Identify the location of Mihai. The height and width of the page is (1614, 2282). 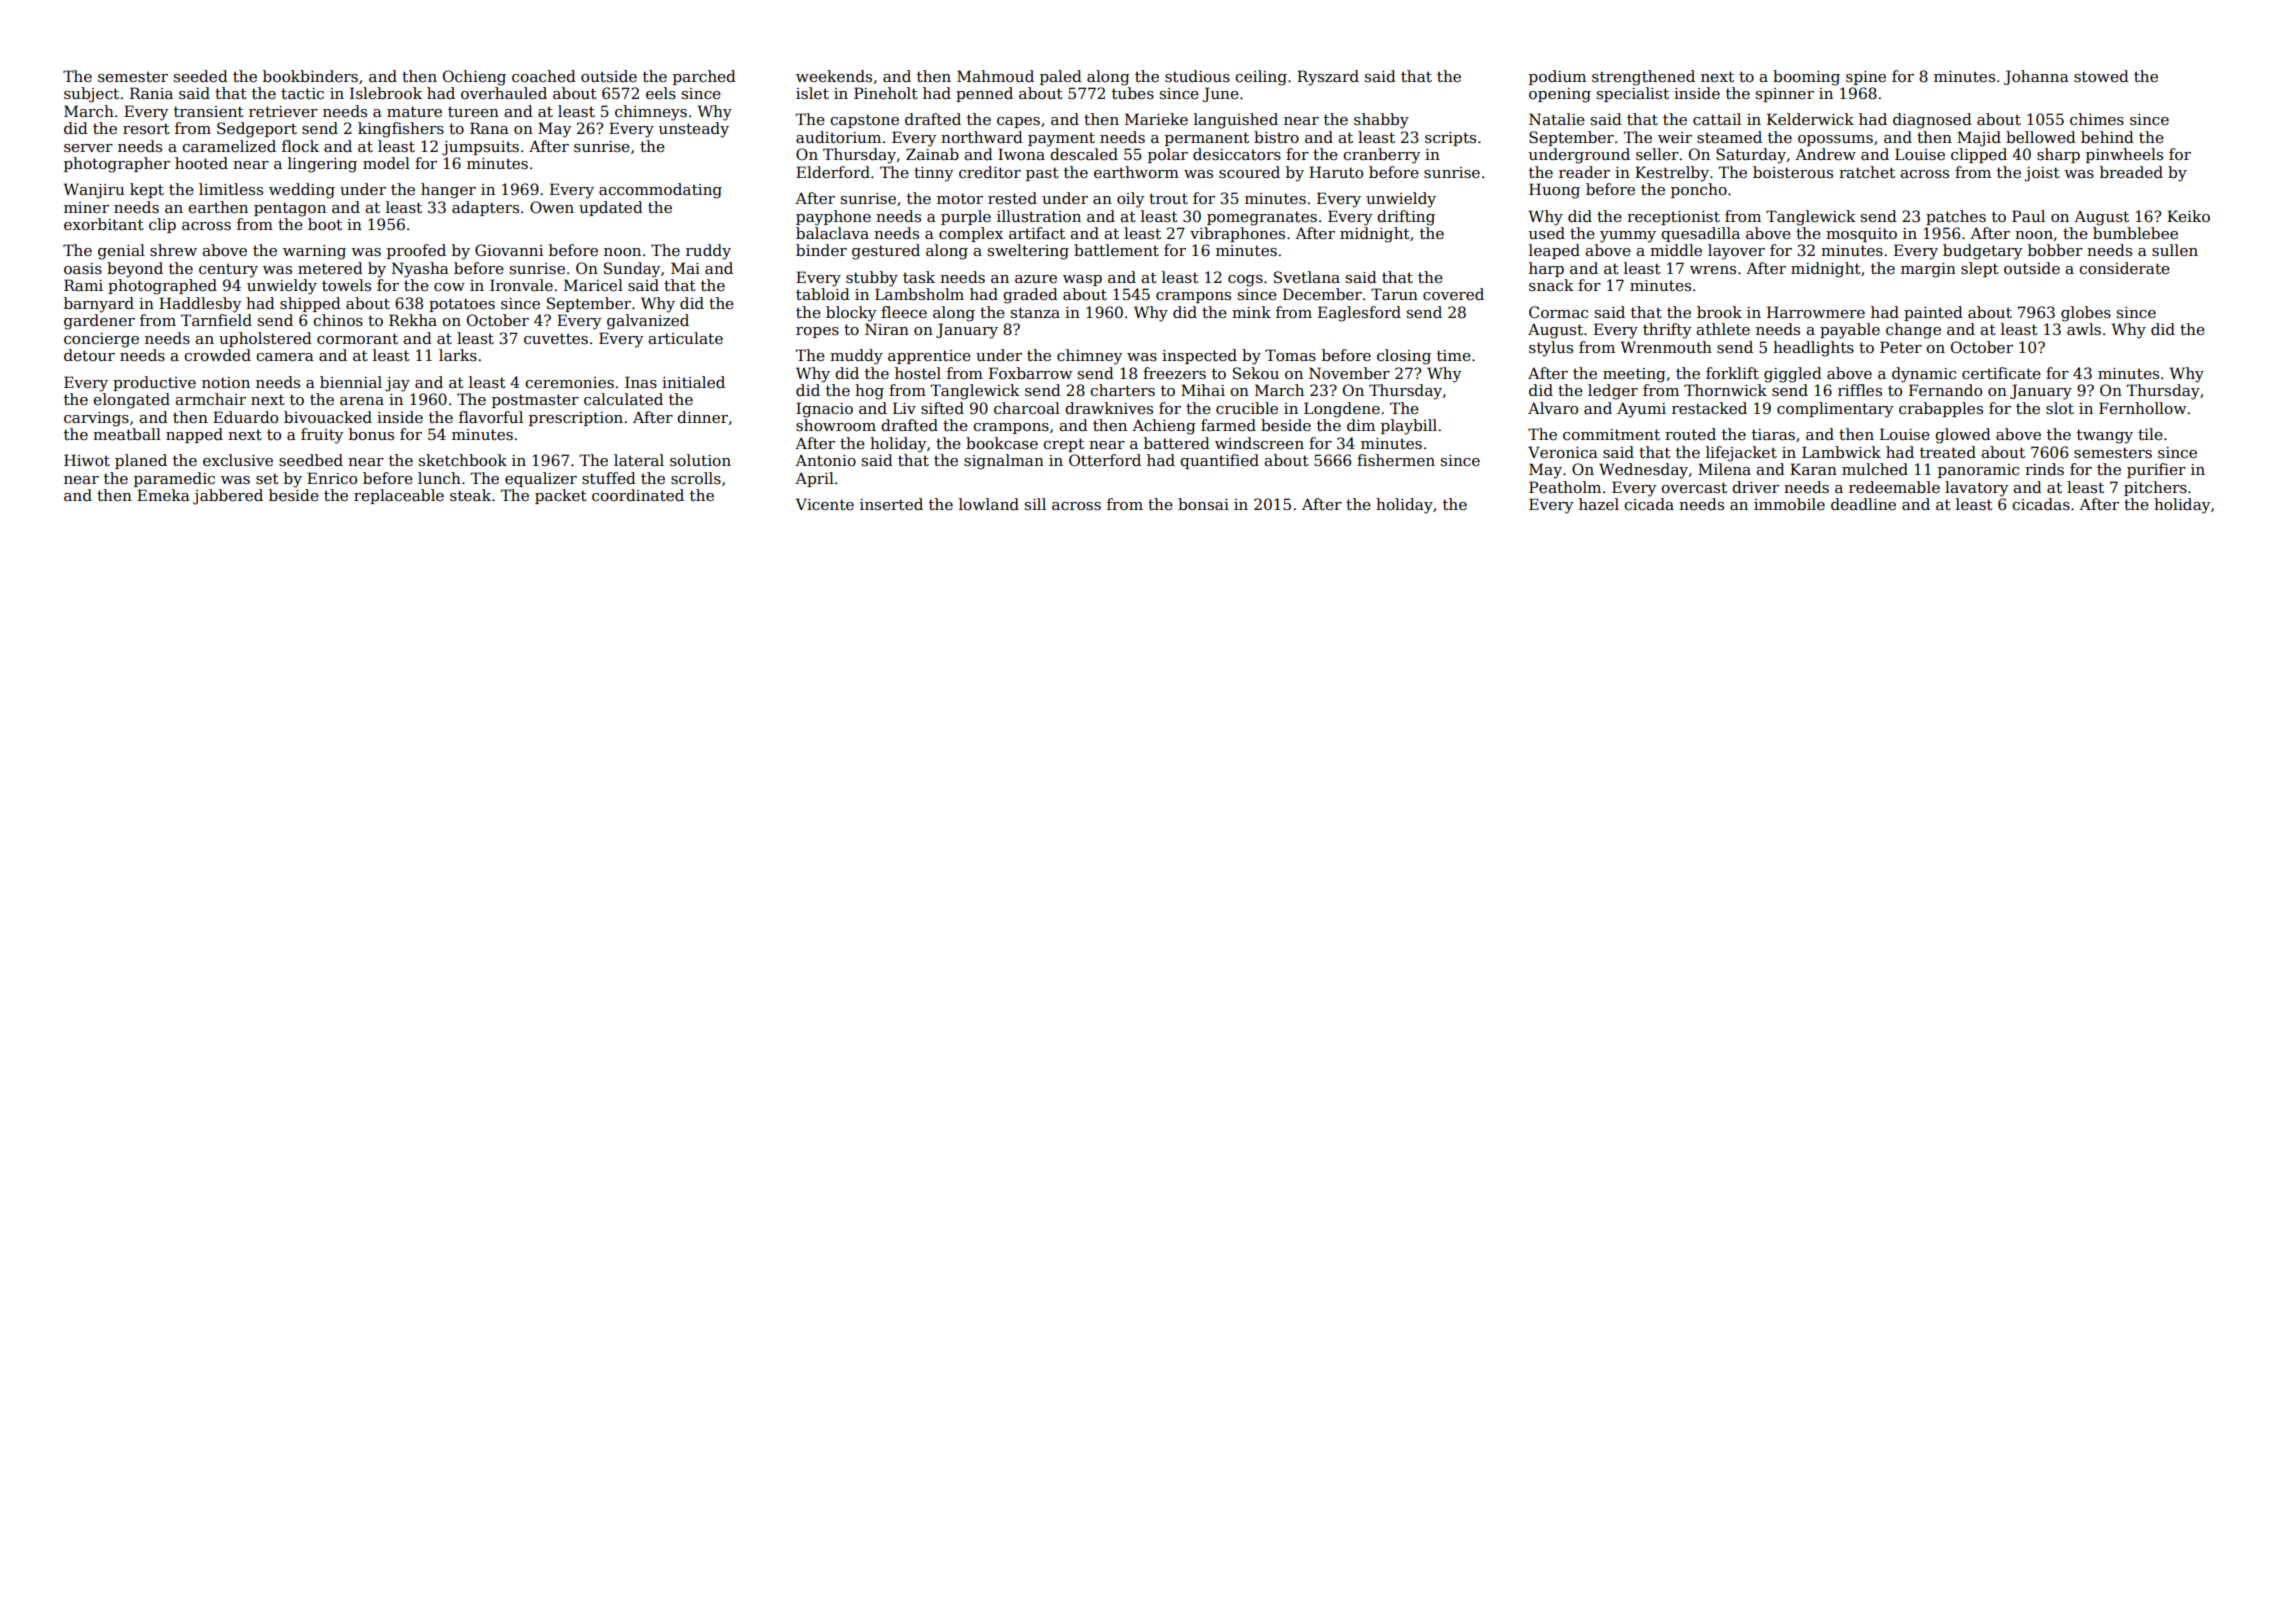
(1203, 390).
